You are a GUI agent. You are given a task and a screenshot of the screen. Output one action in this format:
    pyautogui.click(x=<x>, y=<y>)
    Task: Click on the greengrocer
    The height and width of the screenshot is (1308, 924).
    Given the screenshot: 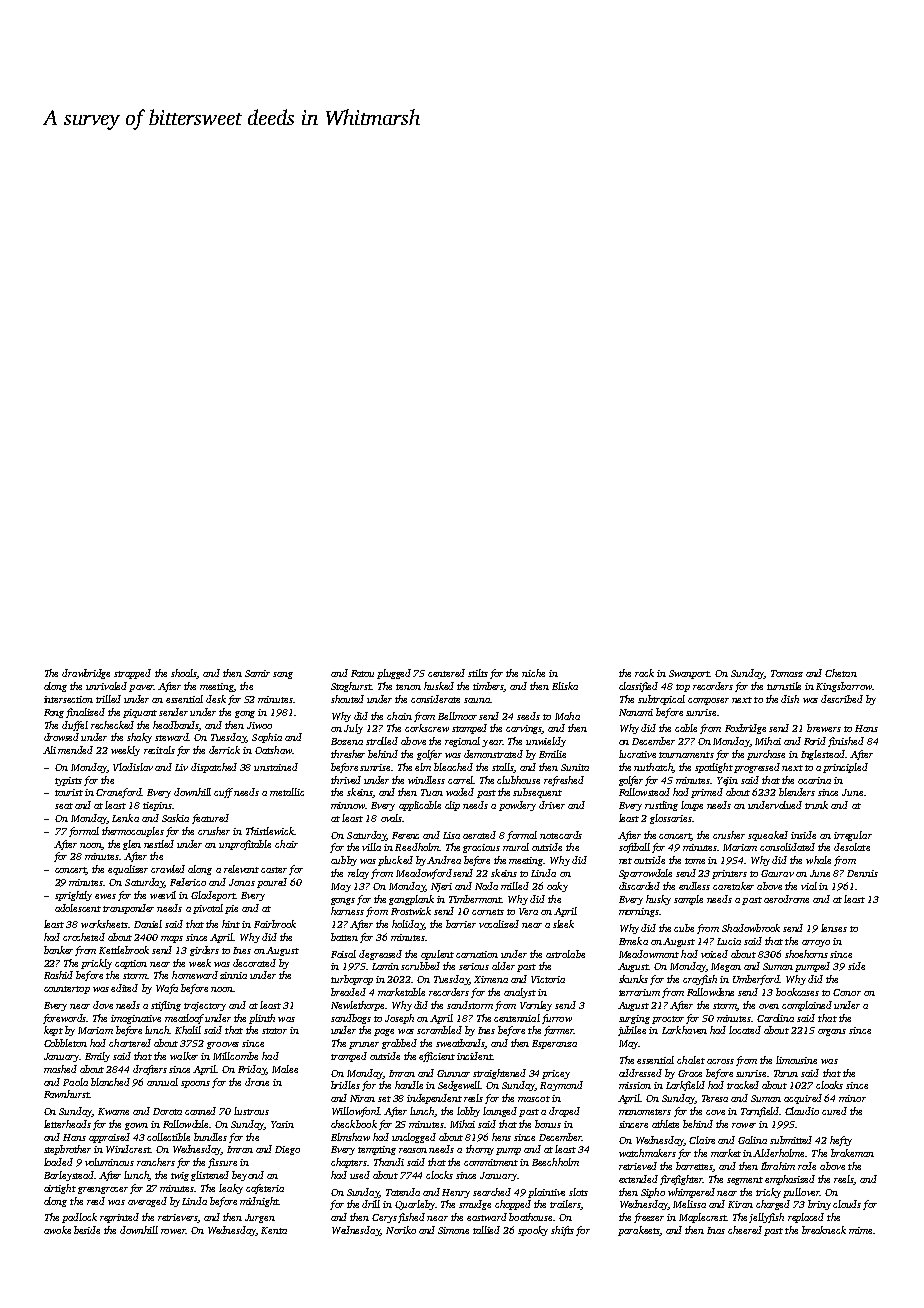 What is the action you would take?
    pyautogui.click(x=103, y=1190)
